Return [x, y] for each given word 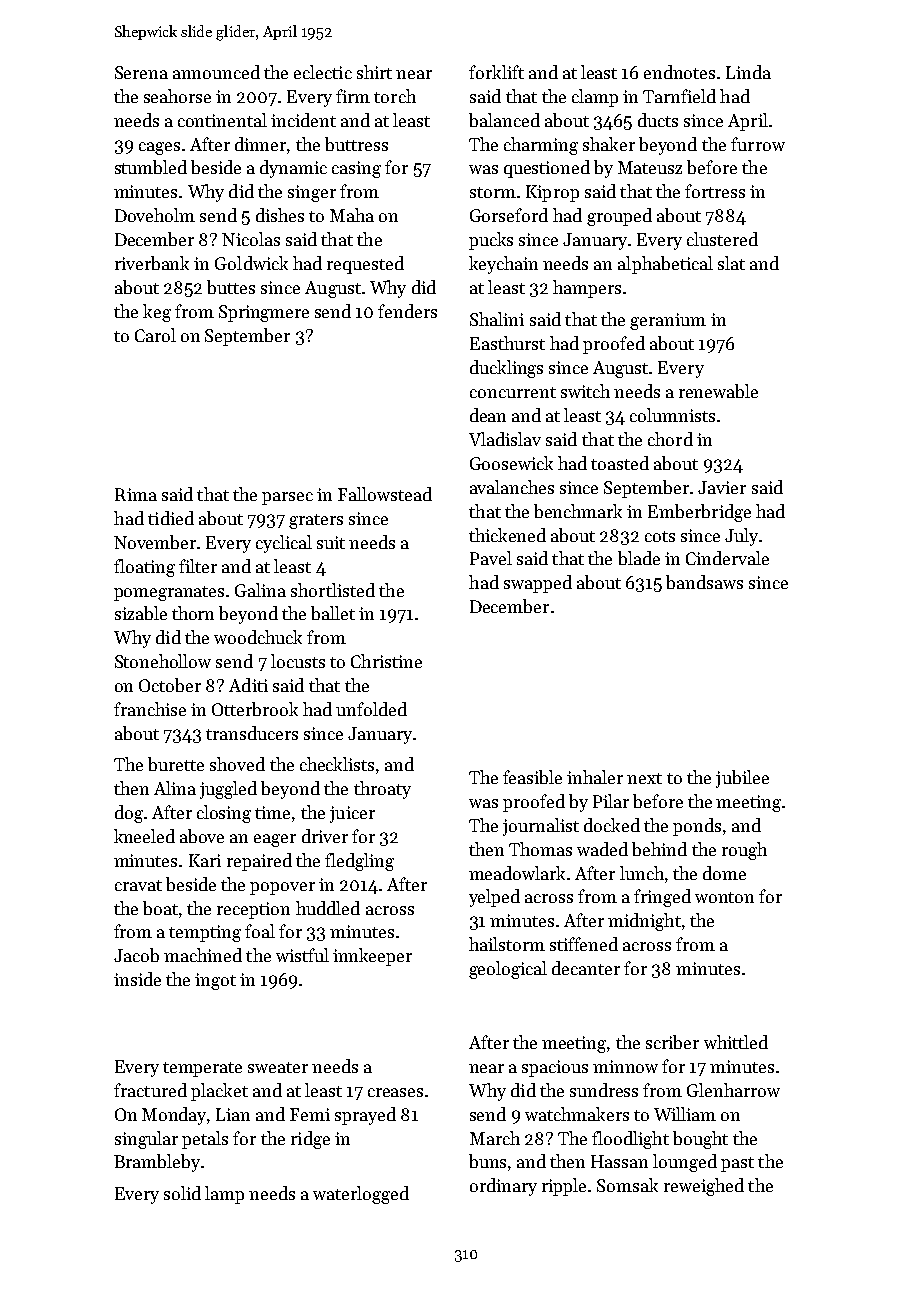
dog [129, 814]
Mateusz [650, 167]
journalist [541, 827]
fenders [407, 311]
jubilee [742, 779]
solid [182, 1193]
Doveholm [155, 215]
